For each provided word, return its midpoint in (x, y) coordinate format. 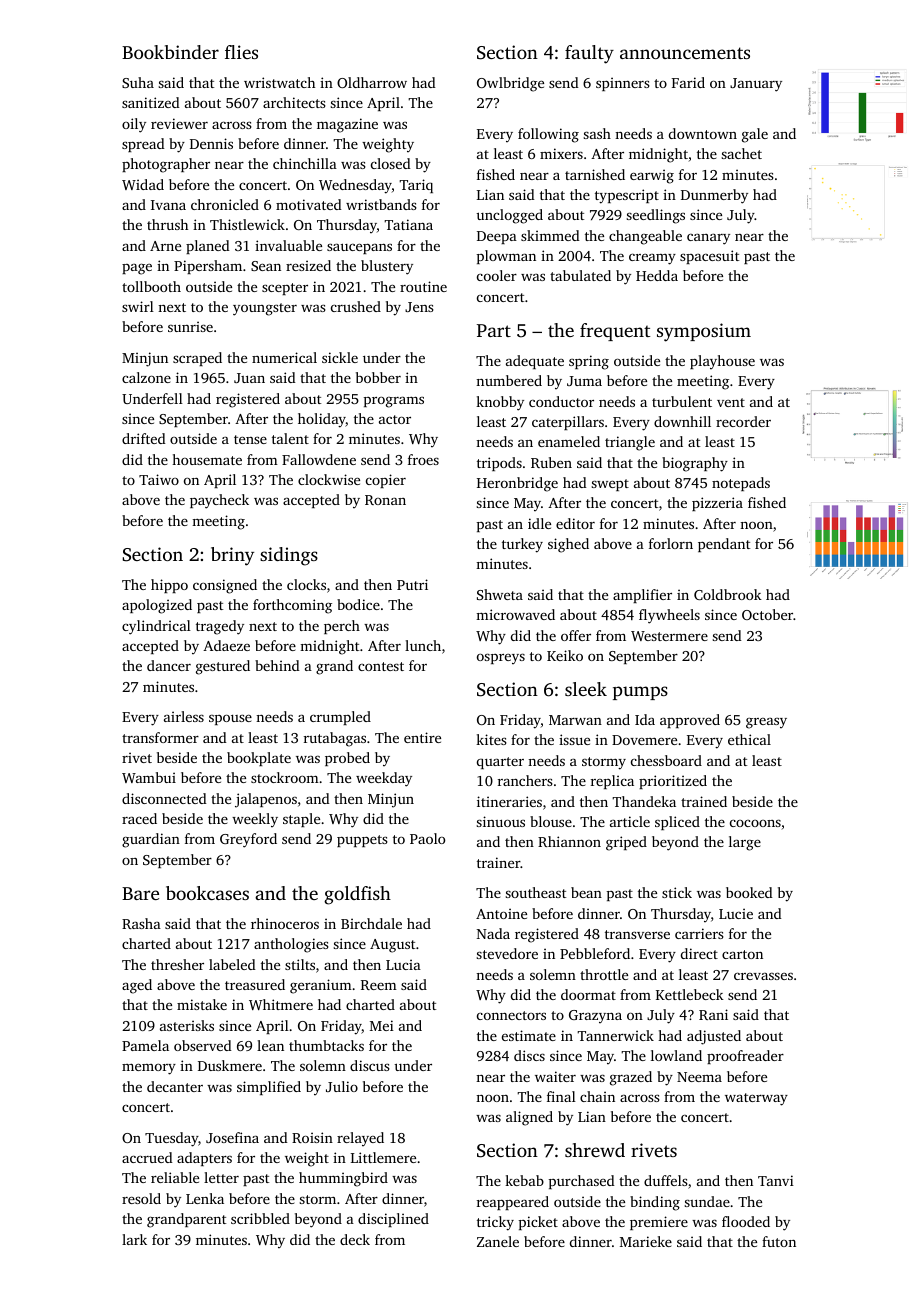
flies (241, 52)
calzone (146, 377)
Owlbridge (510, 84)
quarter (500, 763)
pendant (724, 545)
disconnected (164, 798)
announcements (685, 53)
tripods (499, 464)
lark (134, 1239)
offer (576, 635)
